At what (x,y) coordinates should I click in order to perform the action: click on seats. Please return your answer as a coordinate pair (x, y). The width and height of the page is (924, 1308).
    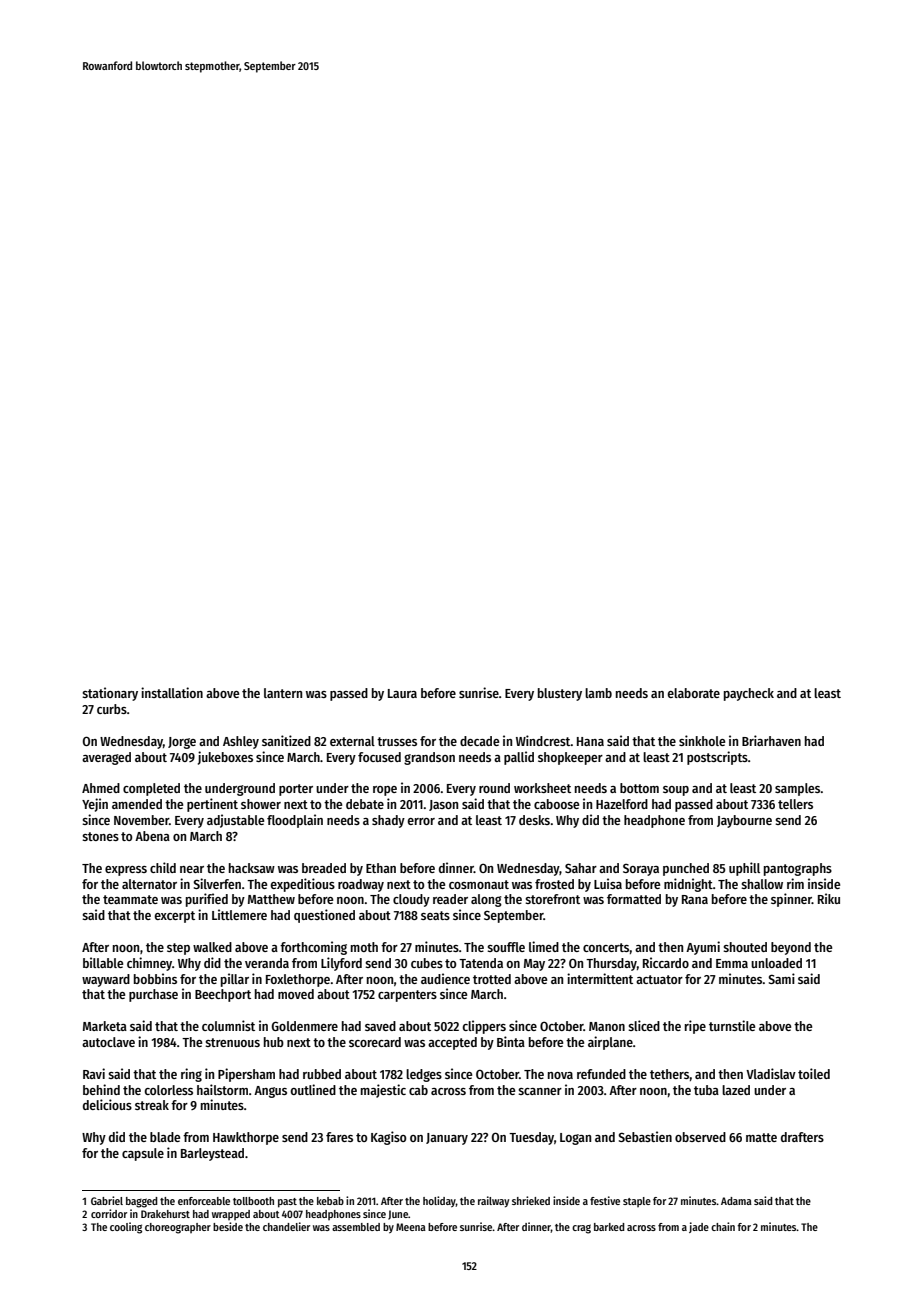
    Looking at the image, I should click on (435, 915).
